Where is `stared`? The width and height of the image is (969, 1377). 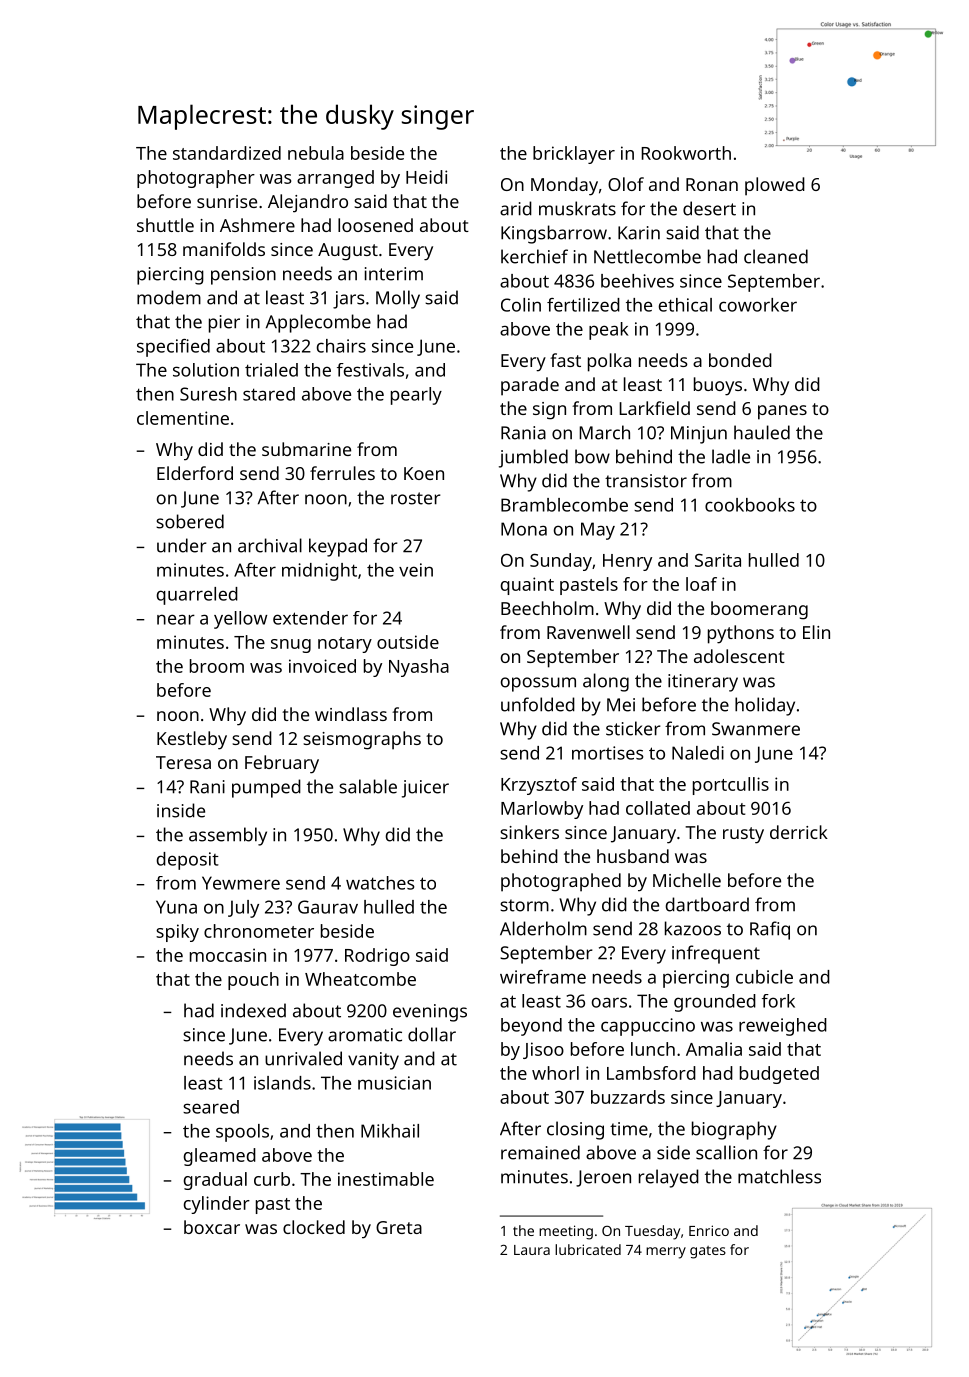 stared is located at coordinates (269, 394).
